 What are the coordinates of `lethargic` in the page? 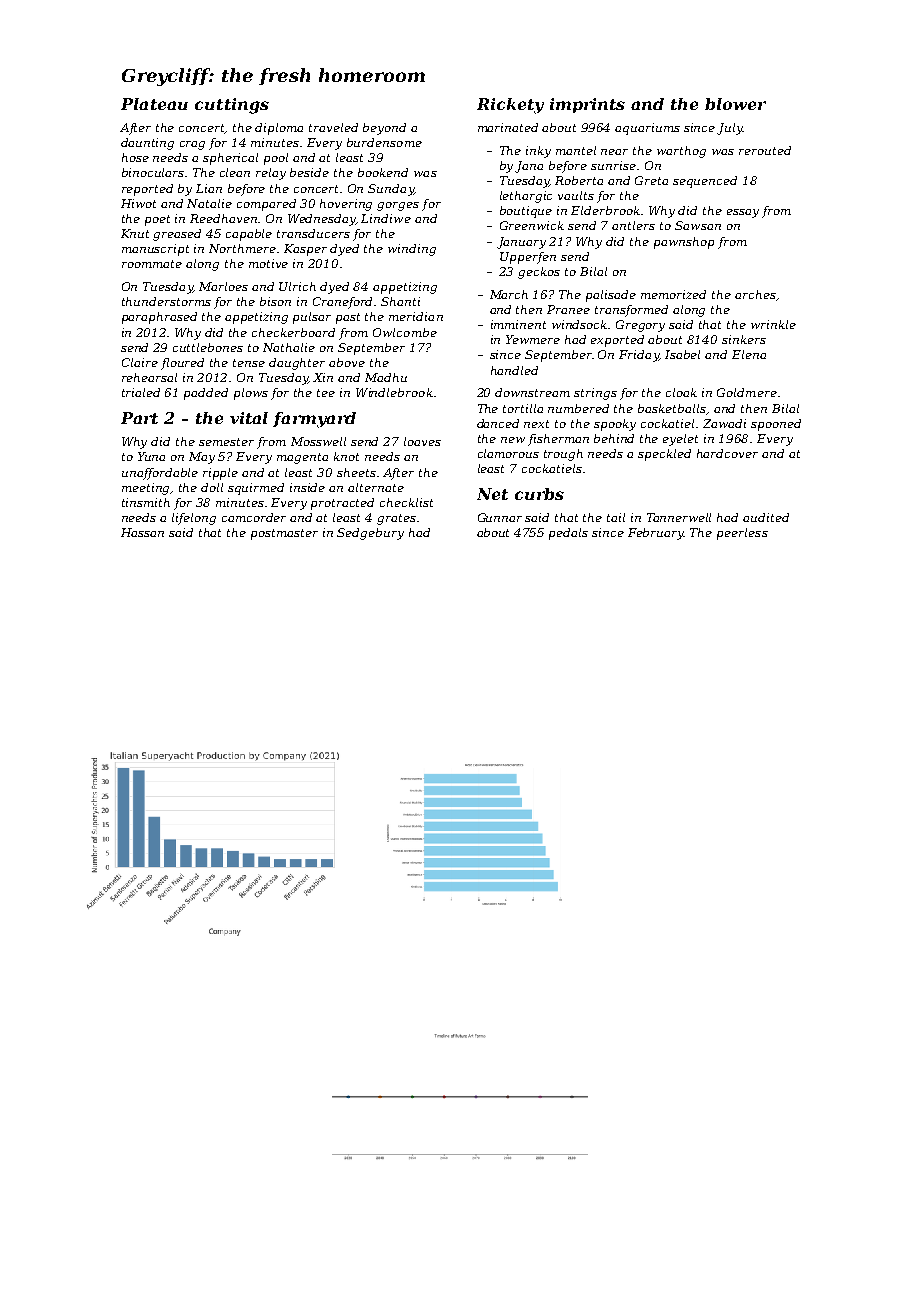 It's located at (526, 197).
